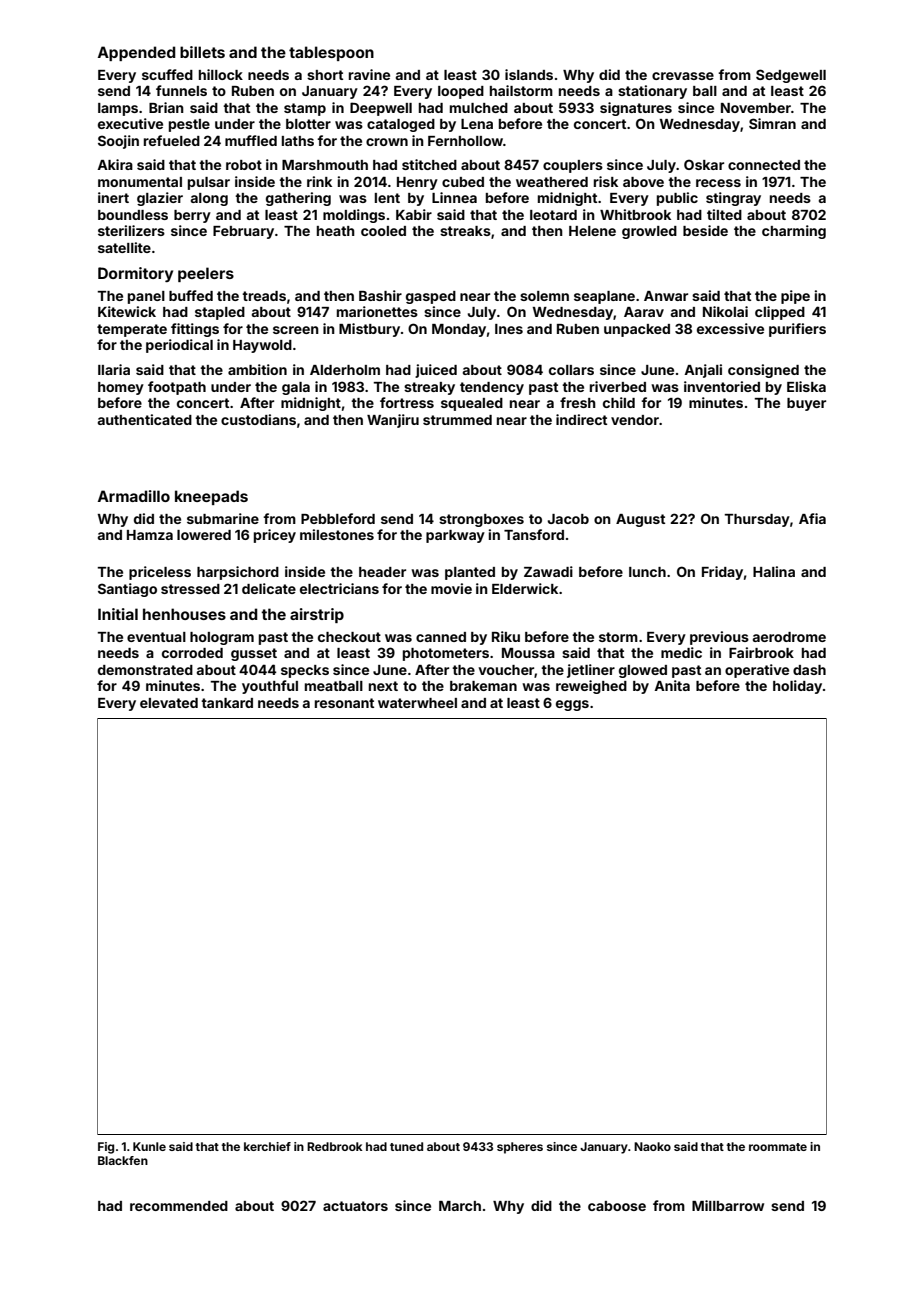 This screenshot has width=924, height=1308. What do you see at coordinates (529, 74) in the screenshot?
I see `islands` at bounding box center [529, 74].
